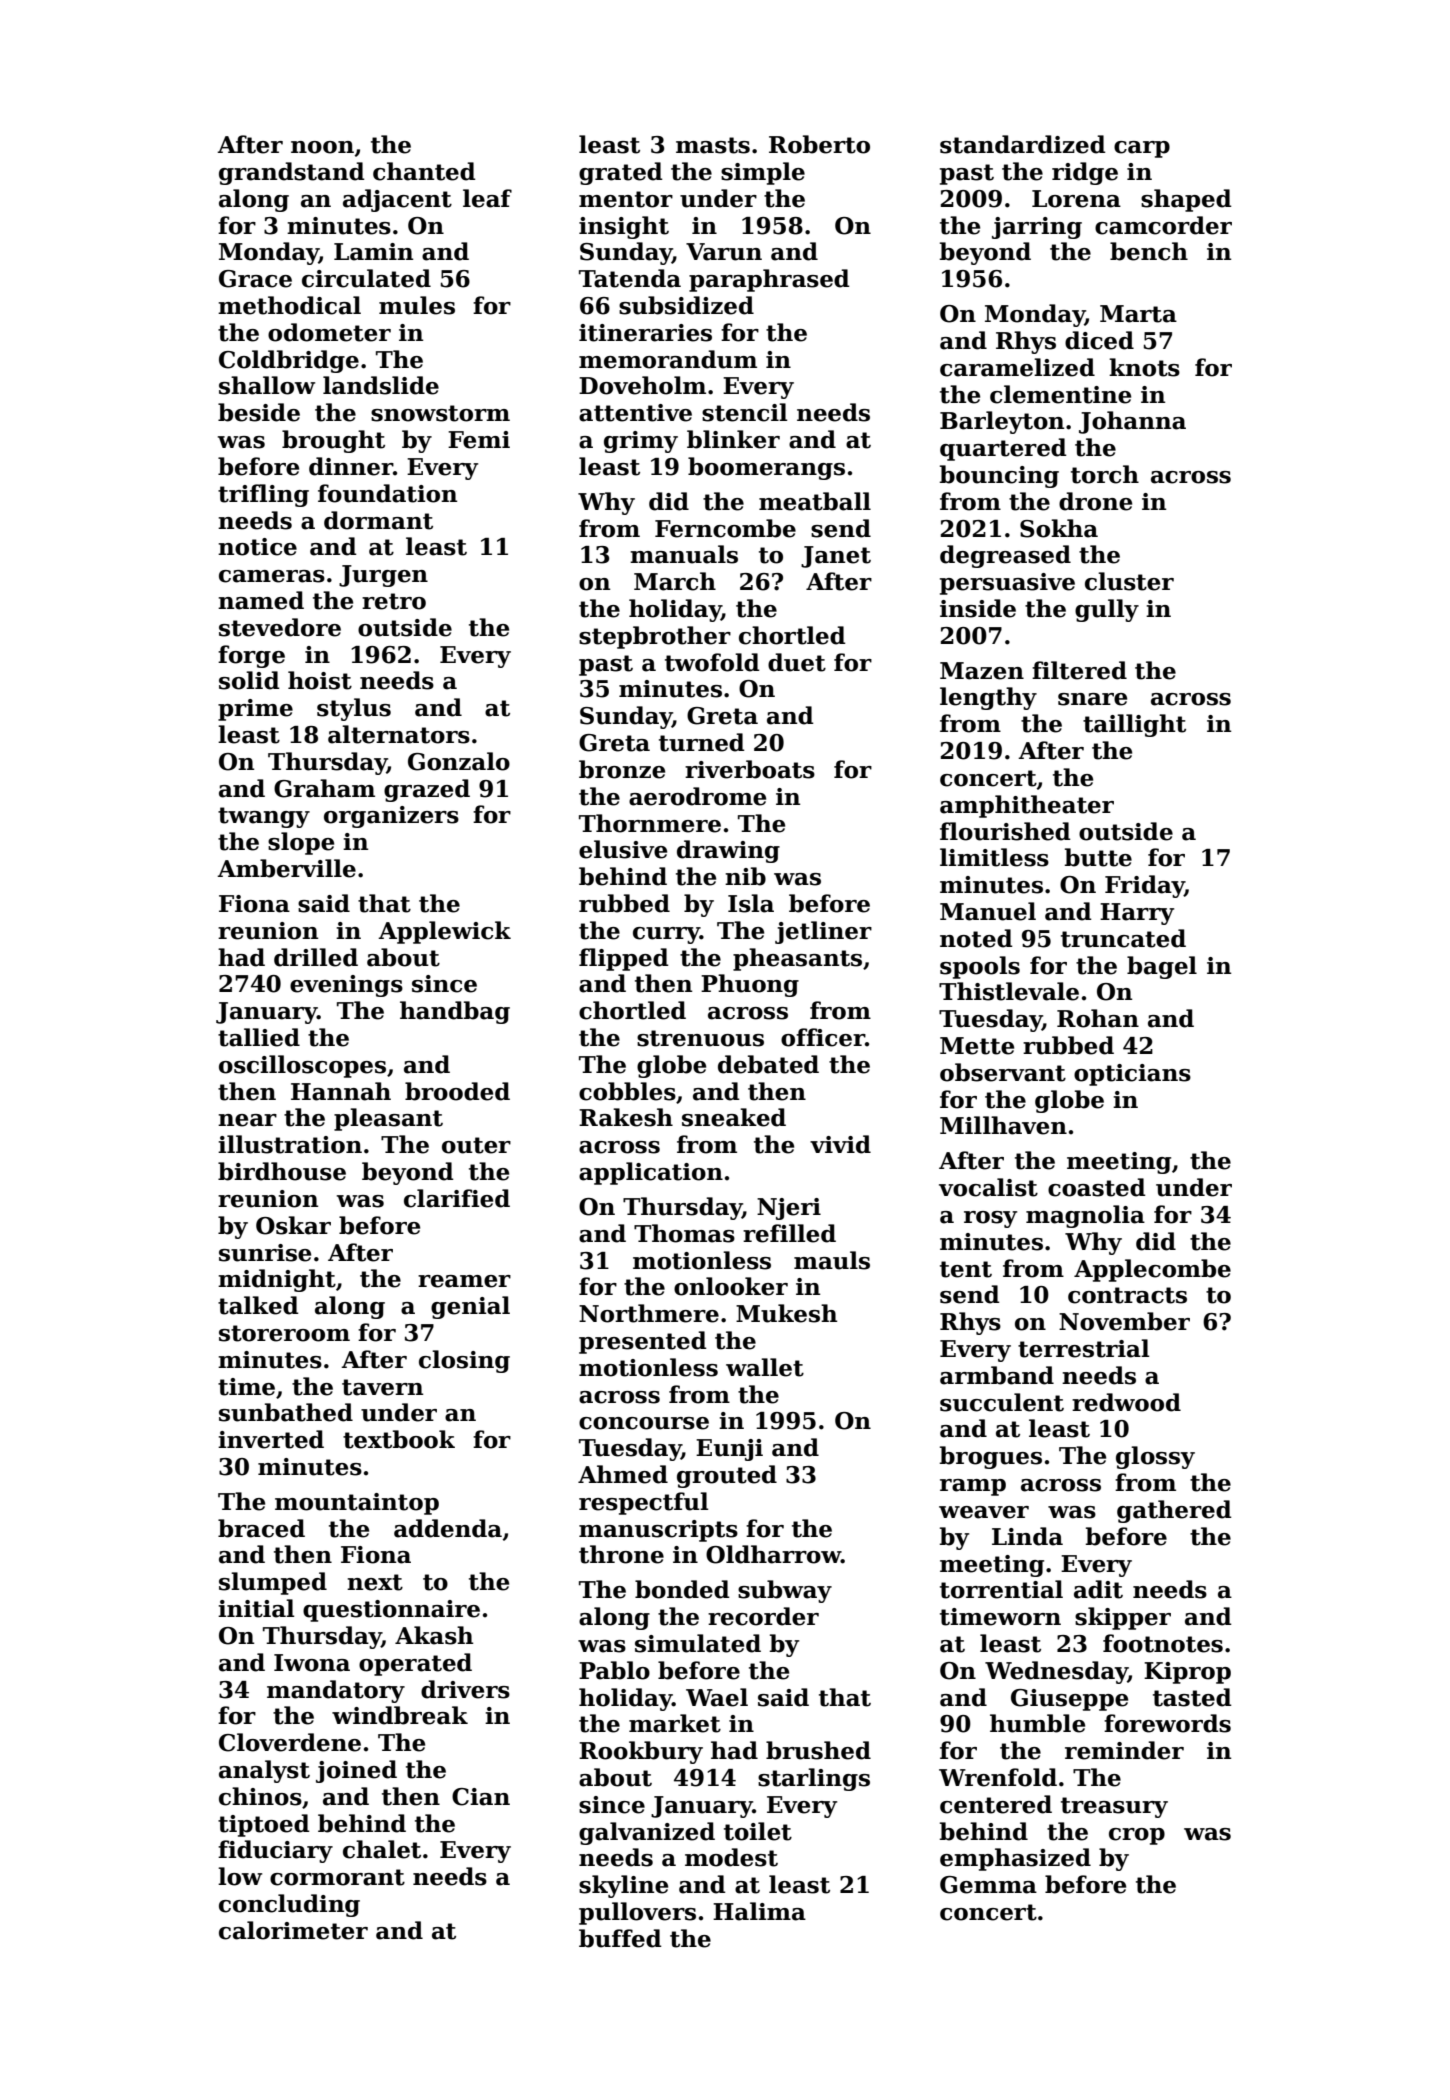 This page has height=2100, width=1450. Describe the element at coordinates (990, 1219) in the page. I see `rosy` at that location.
